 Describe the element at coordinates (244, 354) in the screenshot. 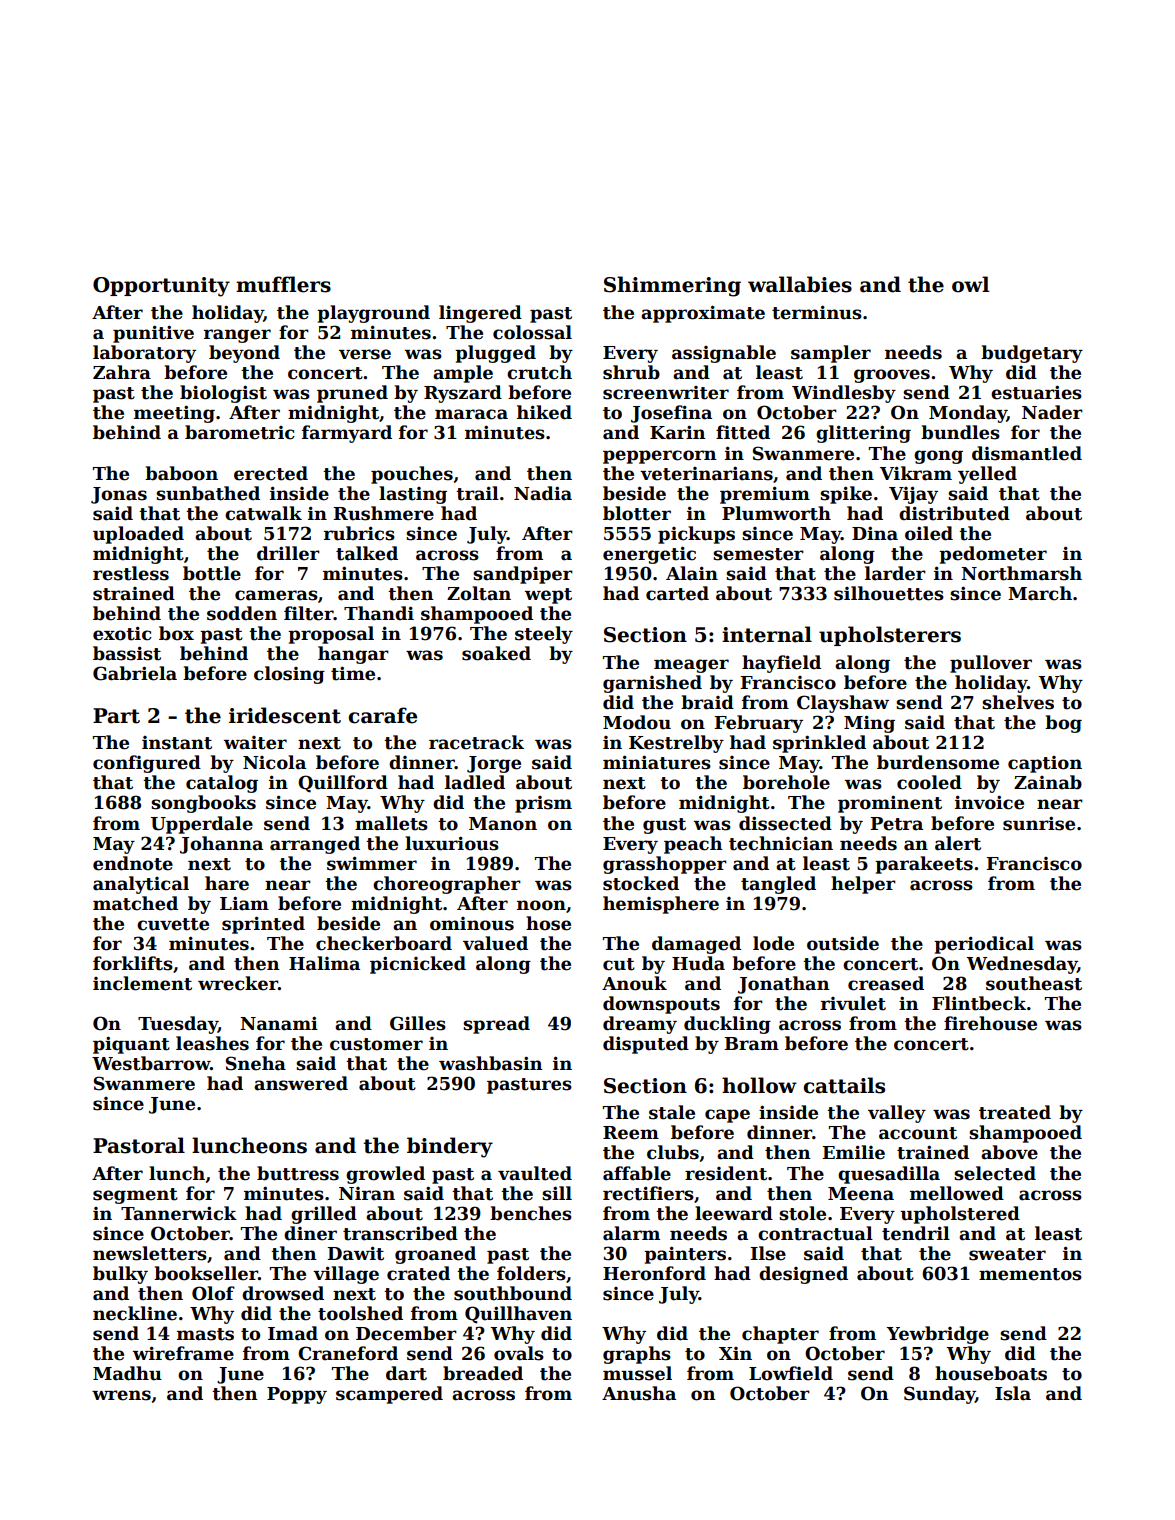

I see `beyond` at that location.
